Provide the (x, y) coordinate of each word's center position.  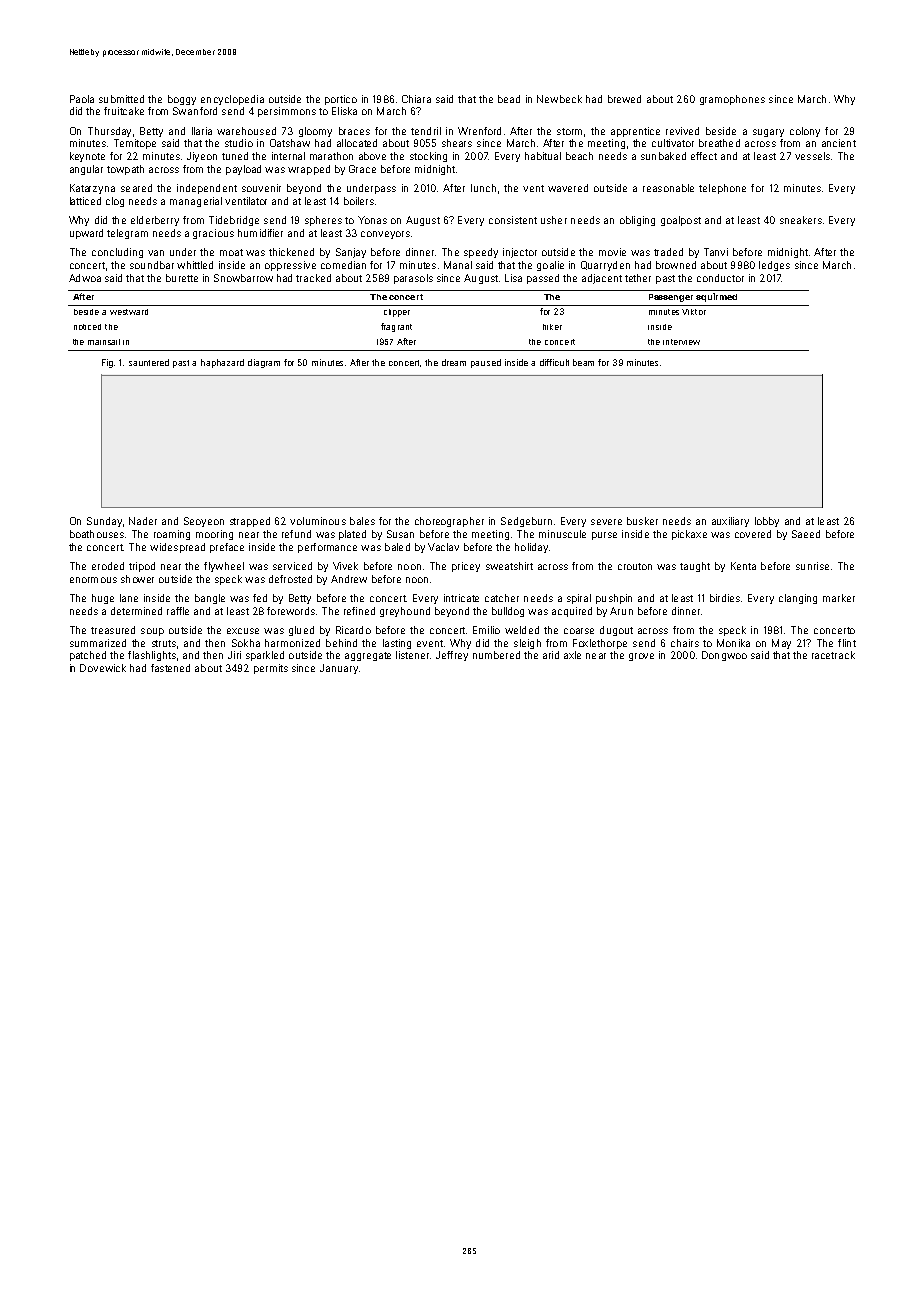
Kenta (743, 566)
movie (612, 252)
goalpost (681, 221)
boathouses (97, 534)
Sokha (246, 643)
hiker (552, 327)
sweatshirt (509, 566)
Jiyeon (202, 157)
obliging (637, 221)
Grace (362, 169)
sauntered (149, 362)
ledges (774, 266)
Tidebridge (234, 221)
